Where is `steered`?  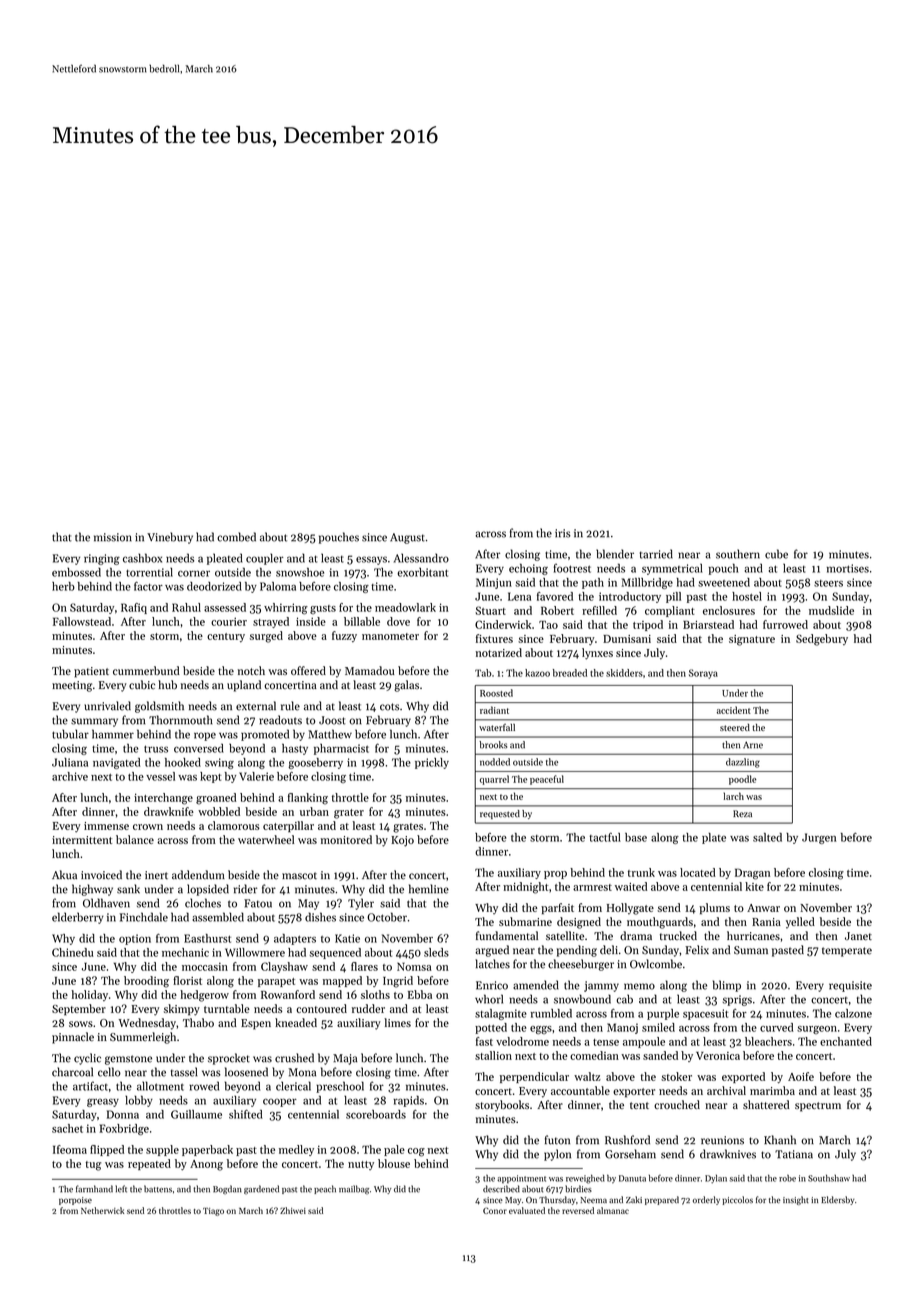 steered is located at coordinates (735, 727).
